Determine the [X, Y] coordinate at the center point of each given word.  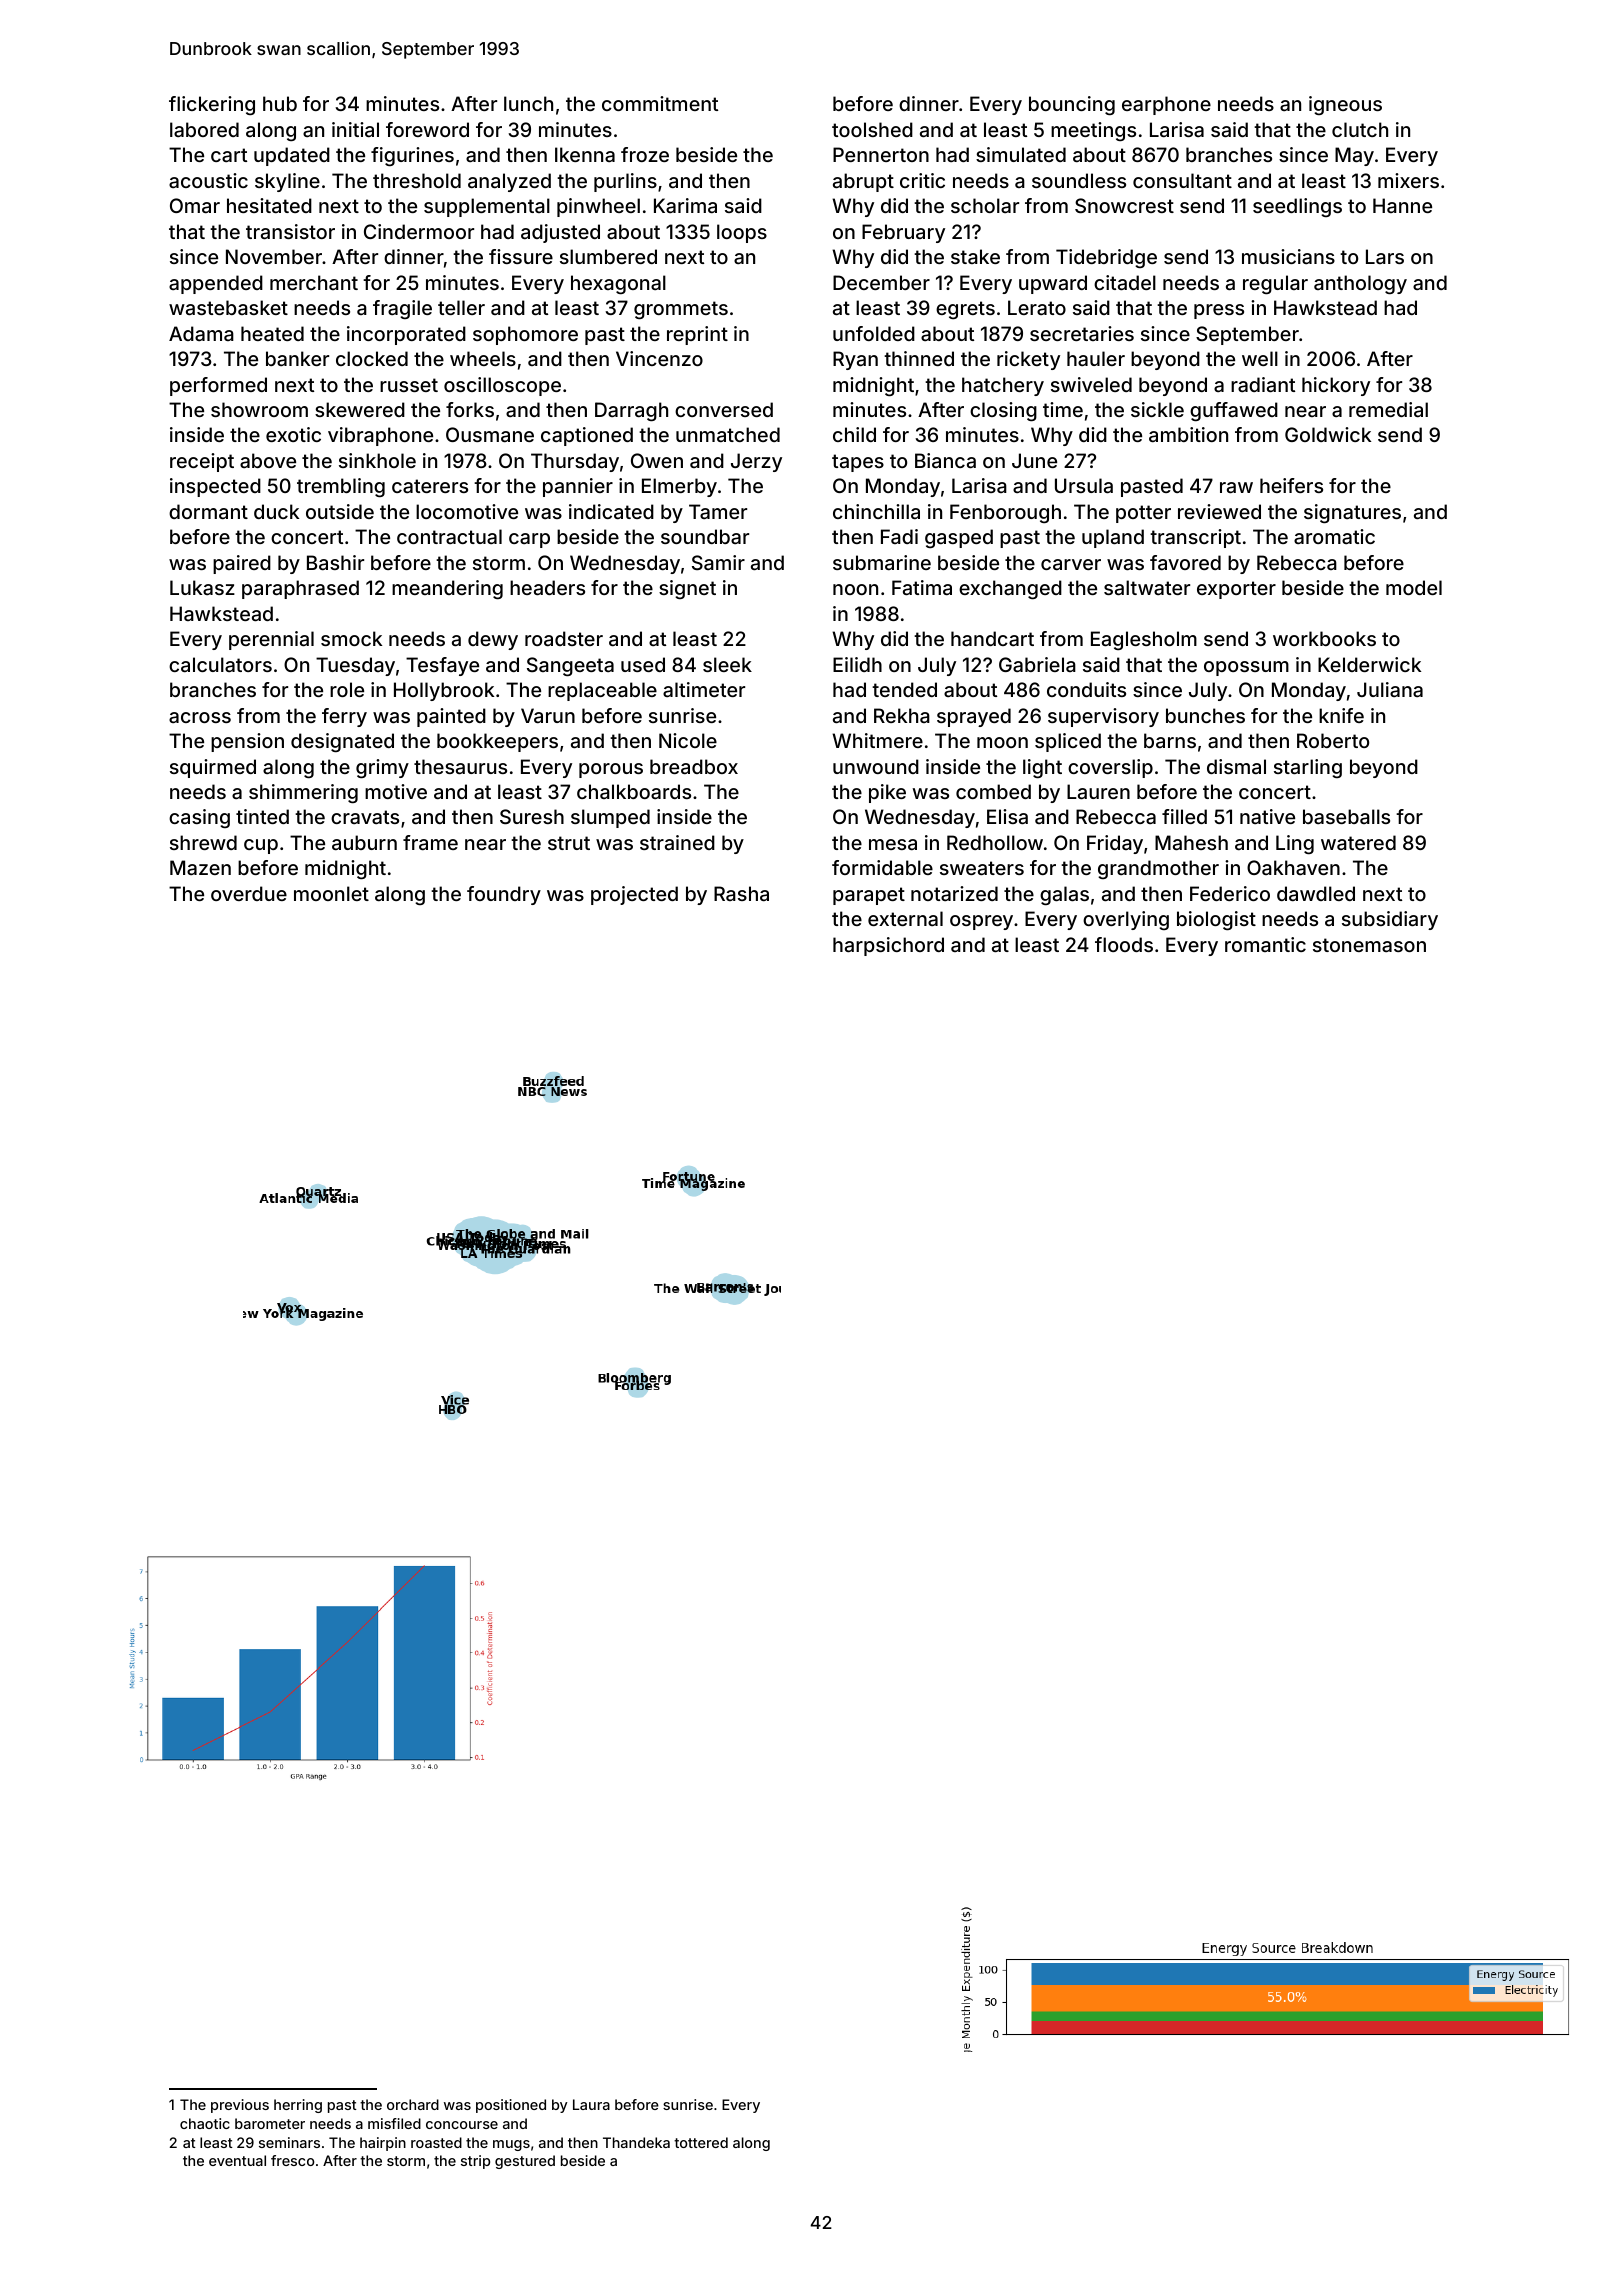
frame [430, 842]
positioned [511, 2106]
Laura [591, 2104]
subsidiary [1390, 920]
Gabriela [1037, 664]
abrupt [863, 182]
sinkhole [377, 460]
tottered [701, 2142]
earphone [1166, 105]
